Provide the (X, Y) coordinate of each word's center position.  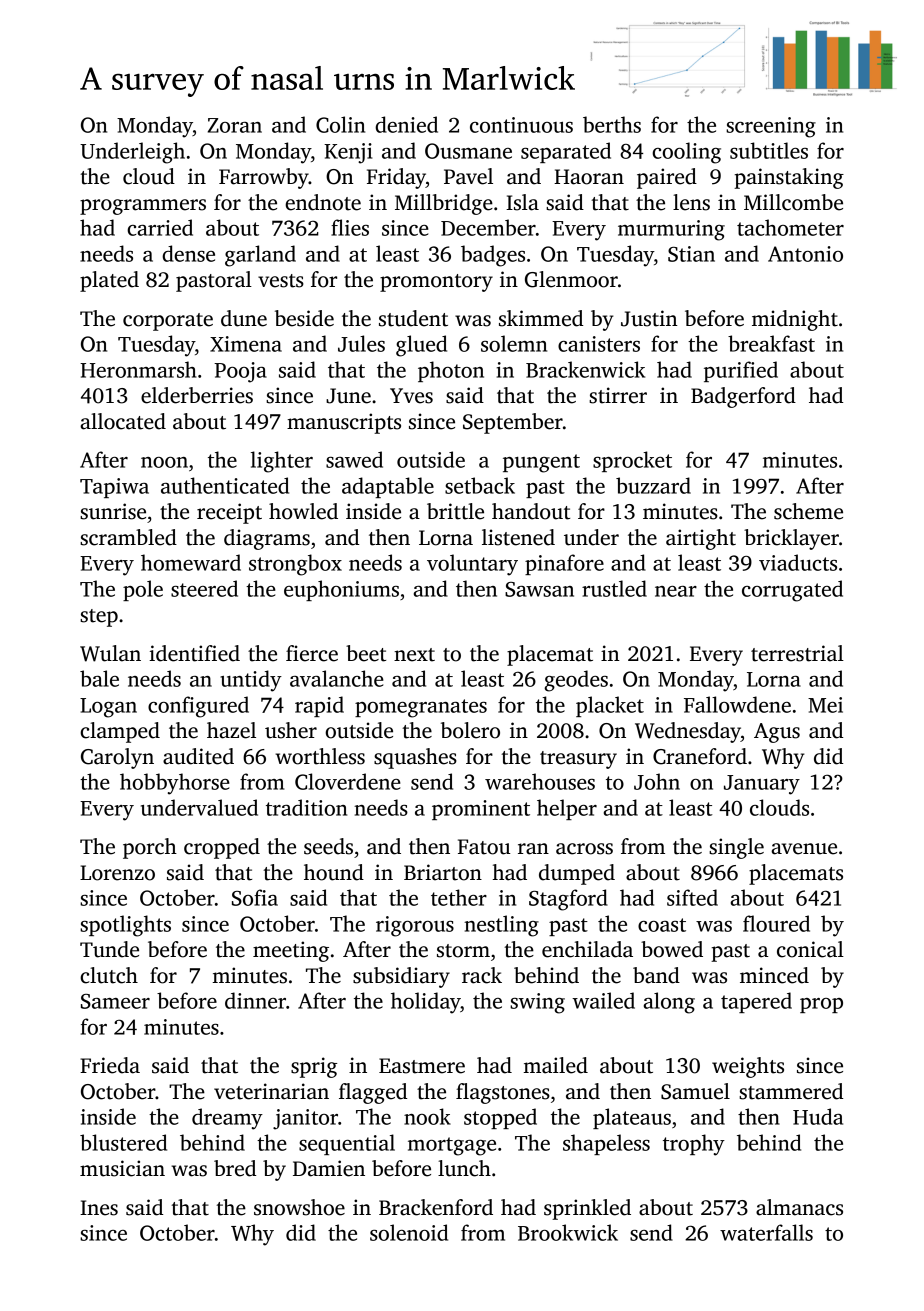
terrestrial (797, 653)
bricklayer (791, 539)
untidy (251, 681)
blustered (123, 1142)
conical (810, 949)
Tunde (109, 949)
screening (771, 127)
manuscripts (344, 423)
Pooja (240, 372)
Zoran (235, 125)
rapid (319, 706)
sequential (347, 1144)
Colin (340, 124)
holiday (426, 1003)
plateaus (632, 1118)
